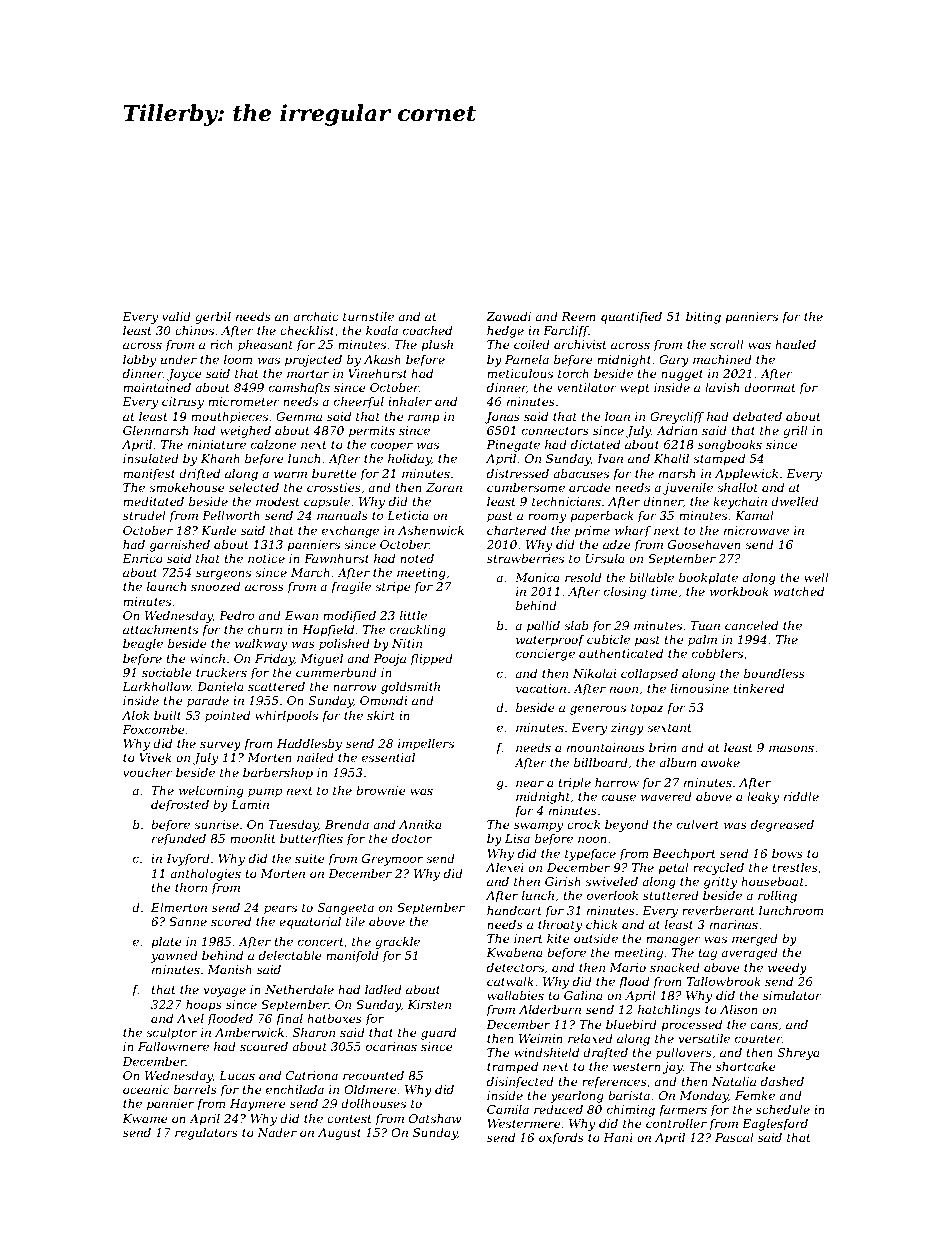  I want to click on Haymere, so click(258, 1105).
